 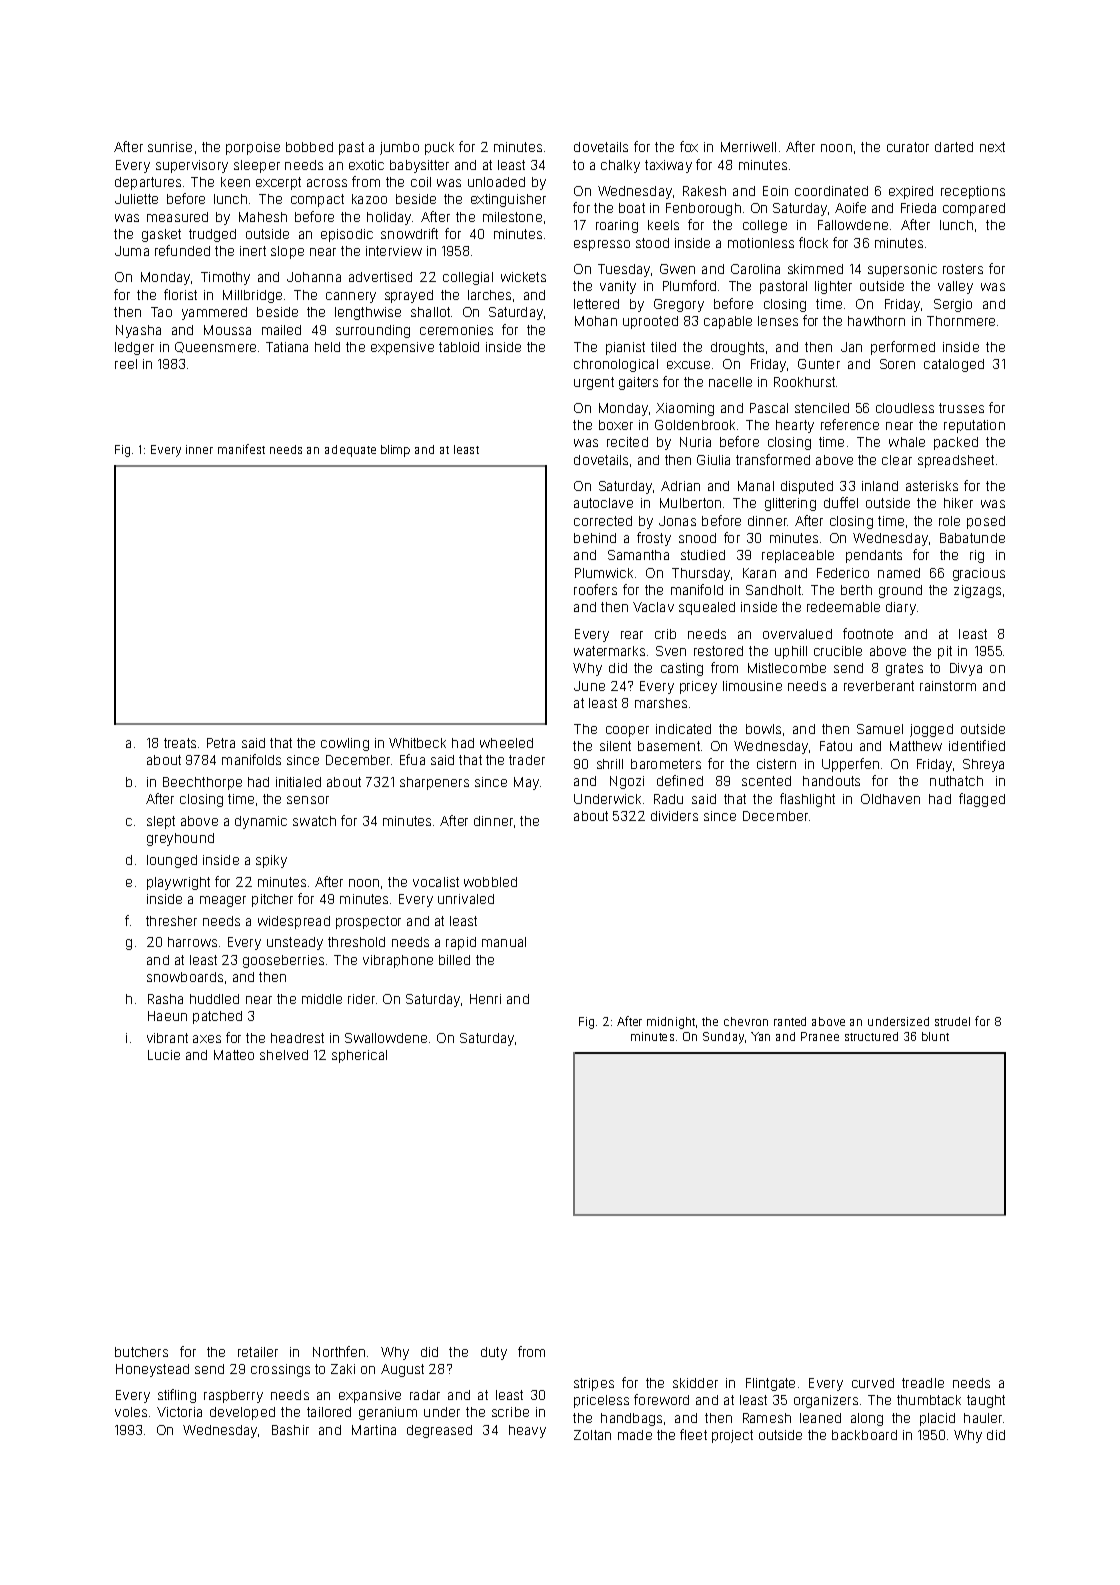 What do you see at coordinates (807, 800) in the image?
I see `flashlight` at bounding box center [807, 800].
